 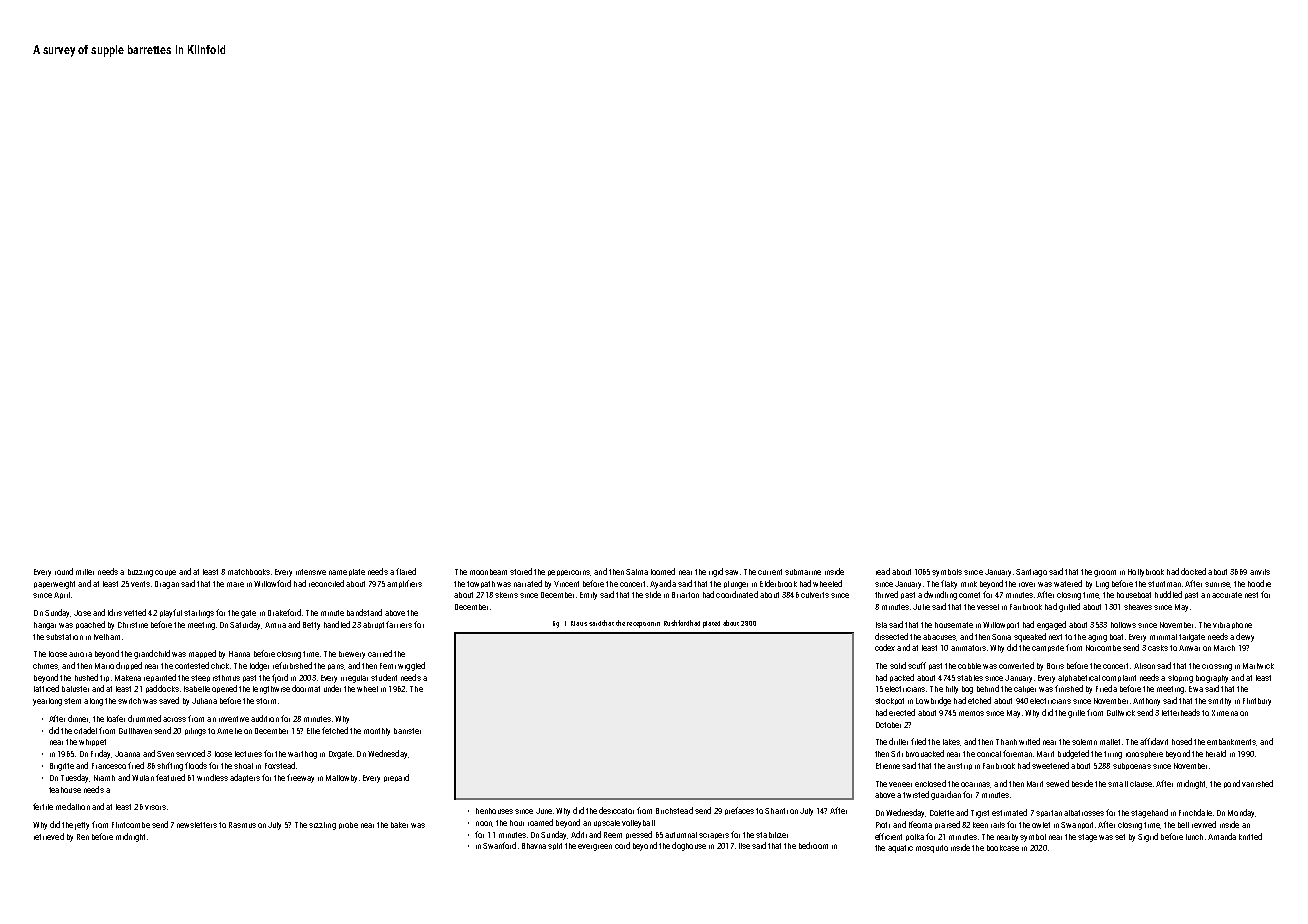 I want to click on under, so click(x=332, y=688).
